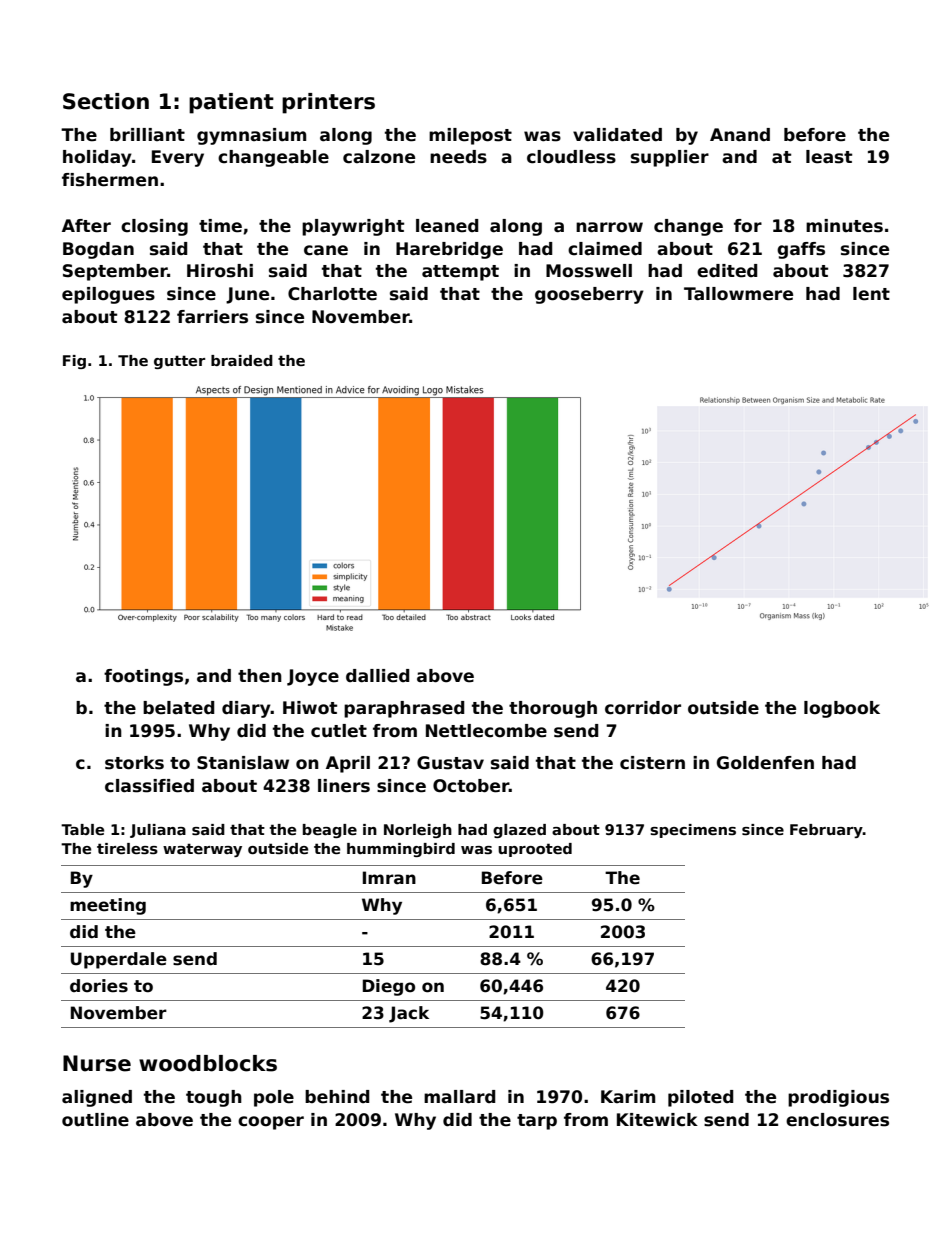 The image size is (952, 1233). What do you see at coordinates (271, 1123) in the screenshot?
I see `cooper` at bounding box center [271, 1123].
